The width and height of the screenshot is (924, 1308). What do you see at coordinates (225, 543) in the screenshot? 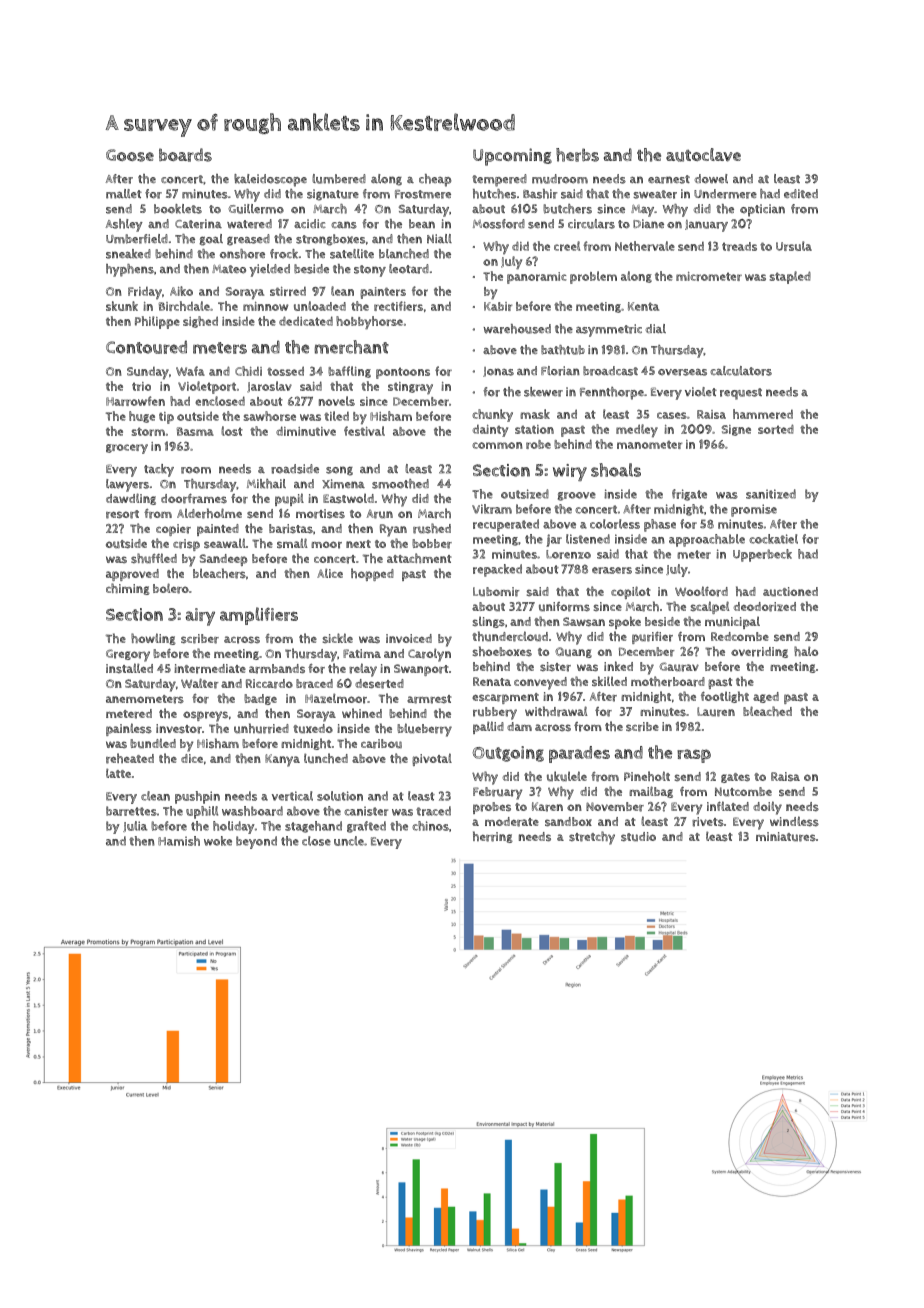
I see `seawall` at bounding box center [225, 543].
